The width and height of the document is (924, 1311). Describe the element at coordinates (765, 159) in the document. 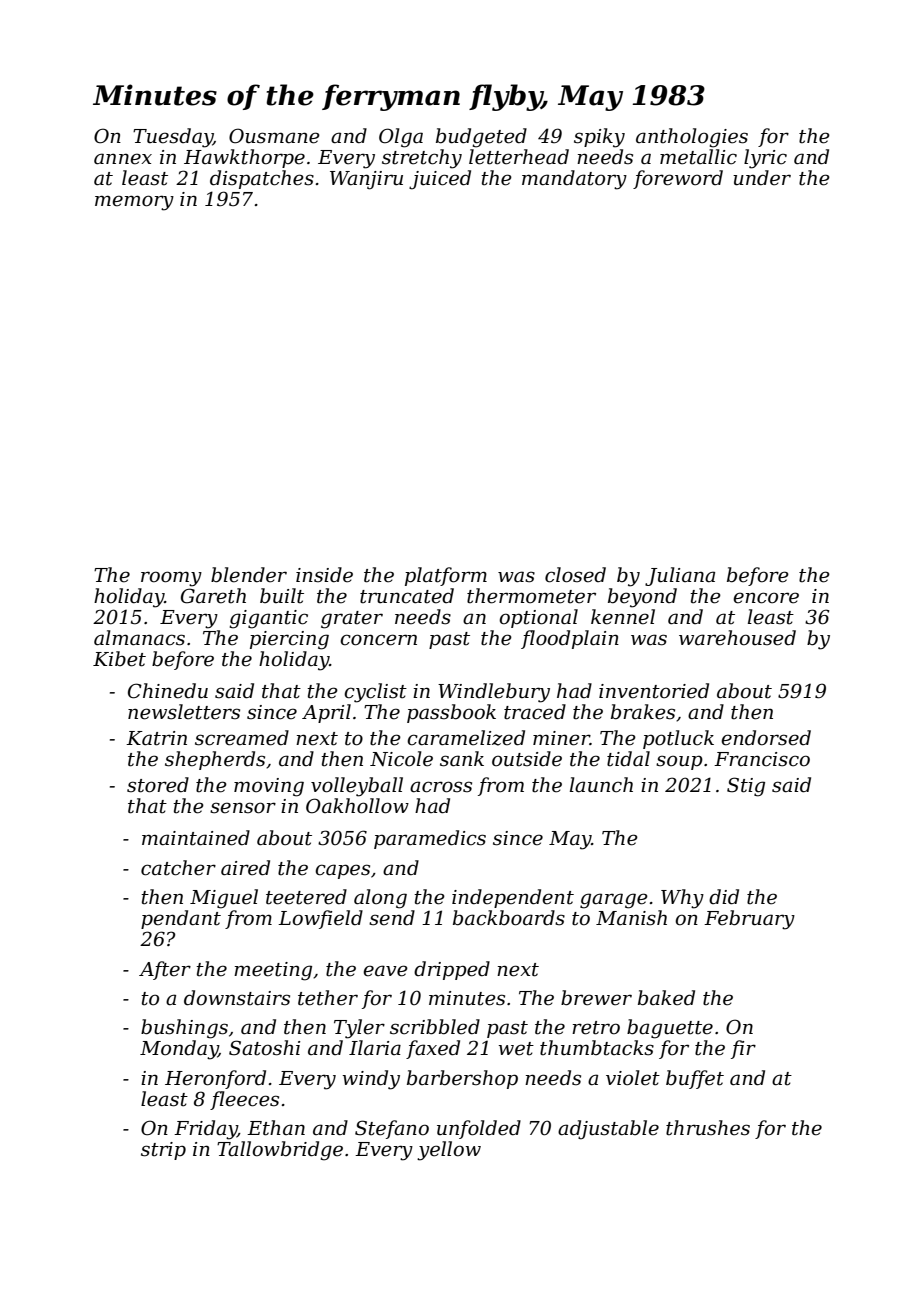

I see `lyric` at that location.
